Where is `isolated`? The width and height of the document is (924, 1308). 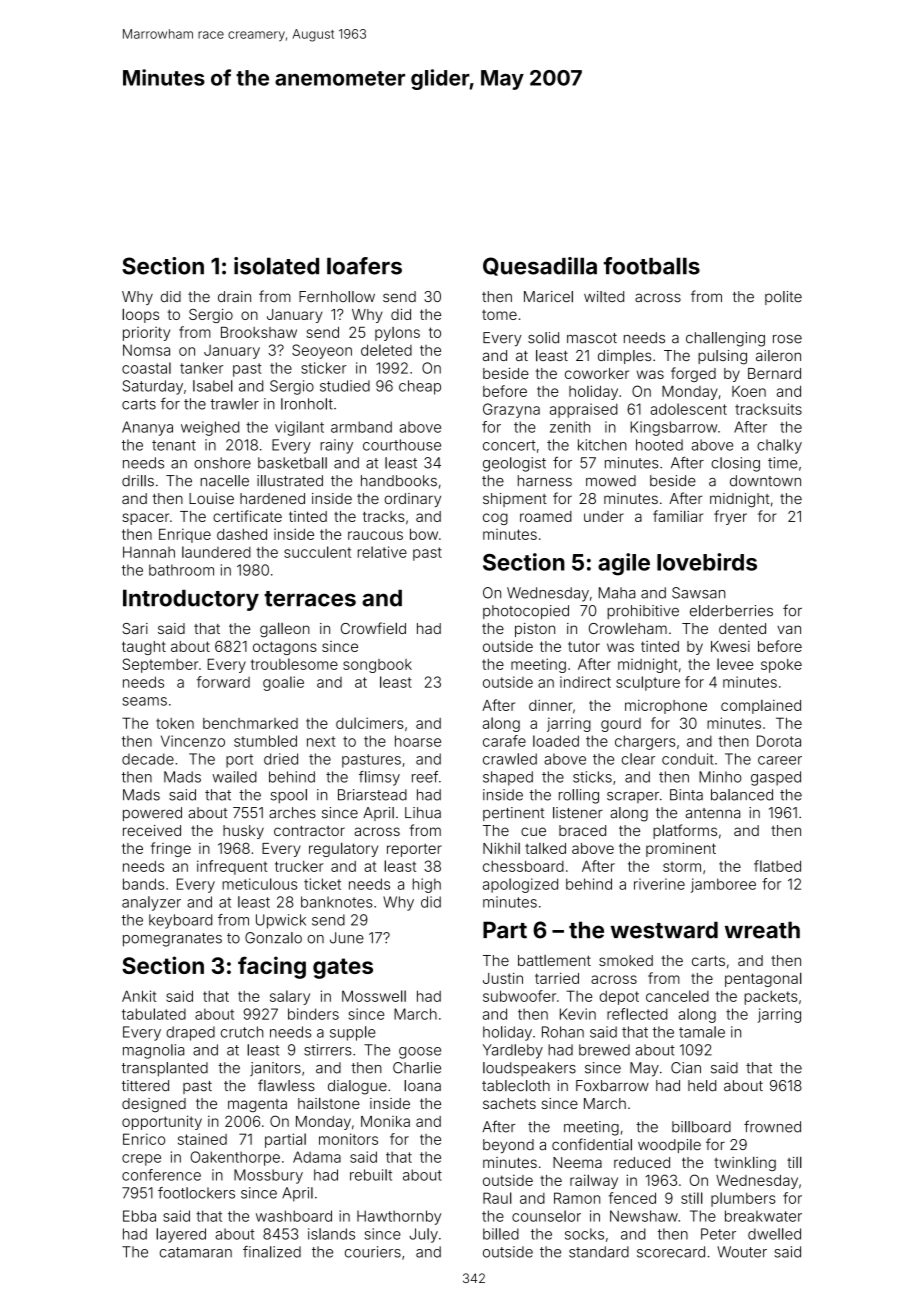
isolated is located at coordinates (276, 266).
